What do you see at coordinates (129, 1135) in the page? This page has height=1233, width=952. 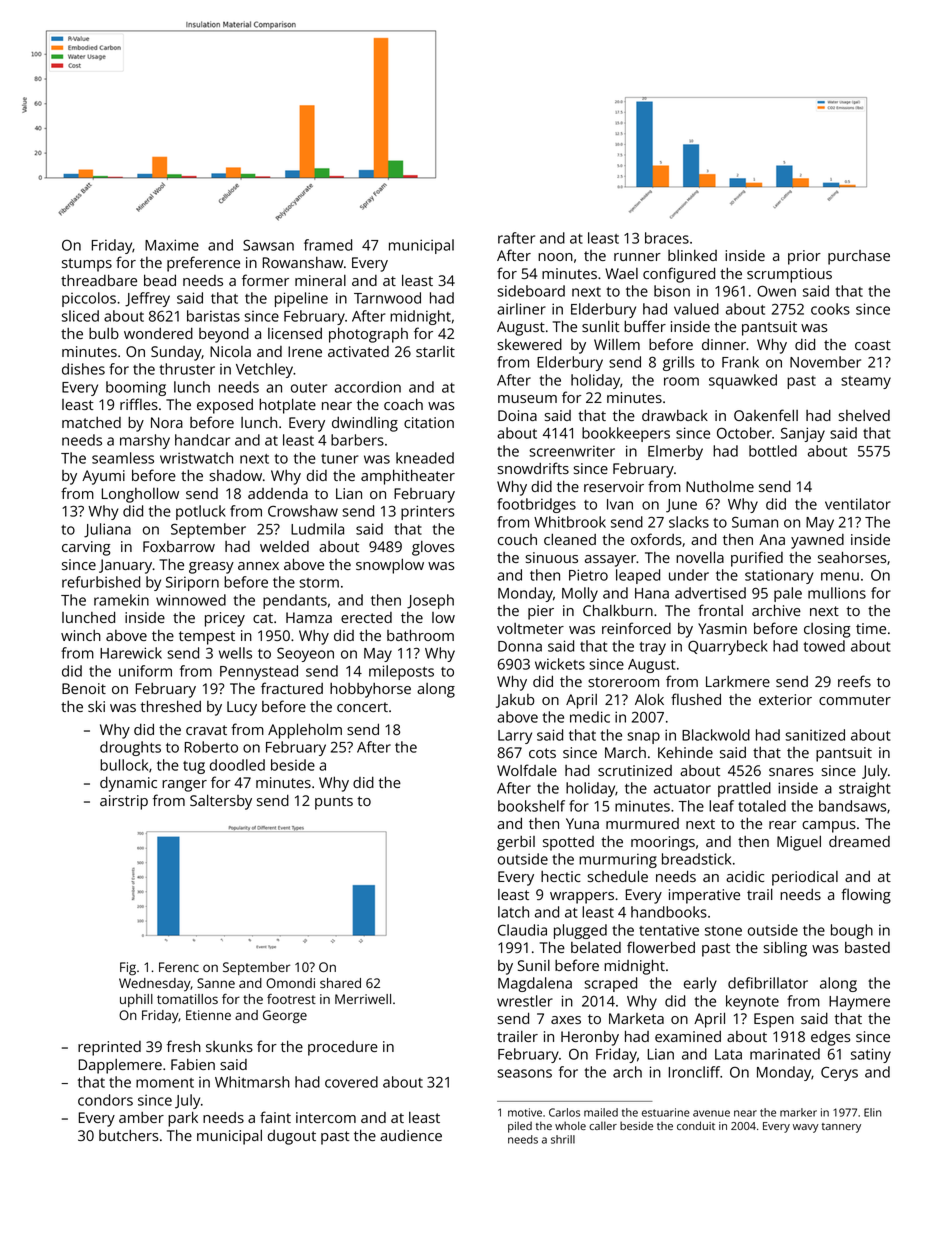 I see `butchers` at bounding box center [129, 1135].
